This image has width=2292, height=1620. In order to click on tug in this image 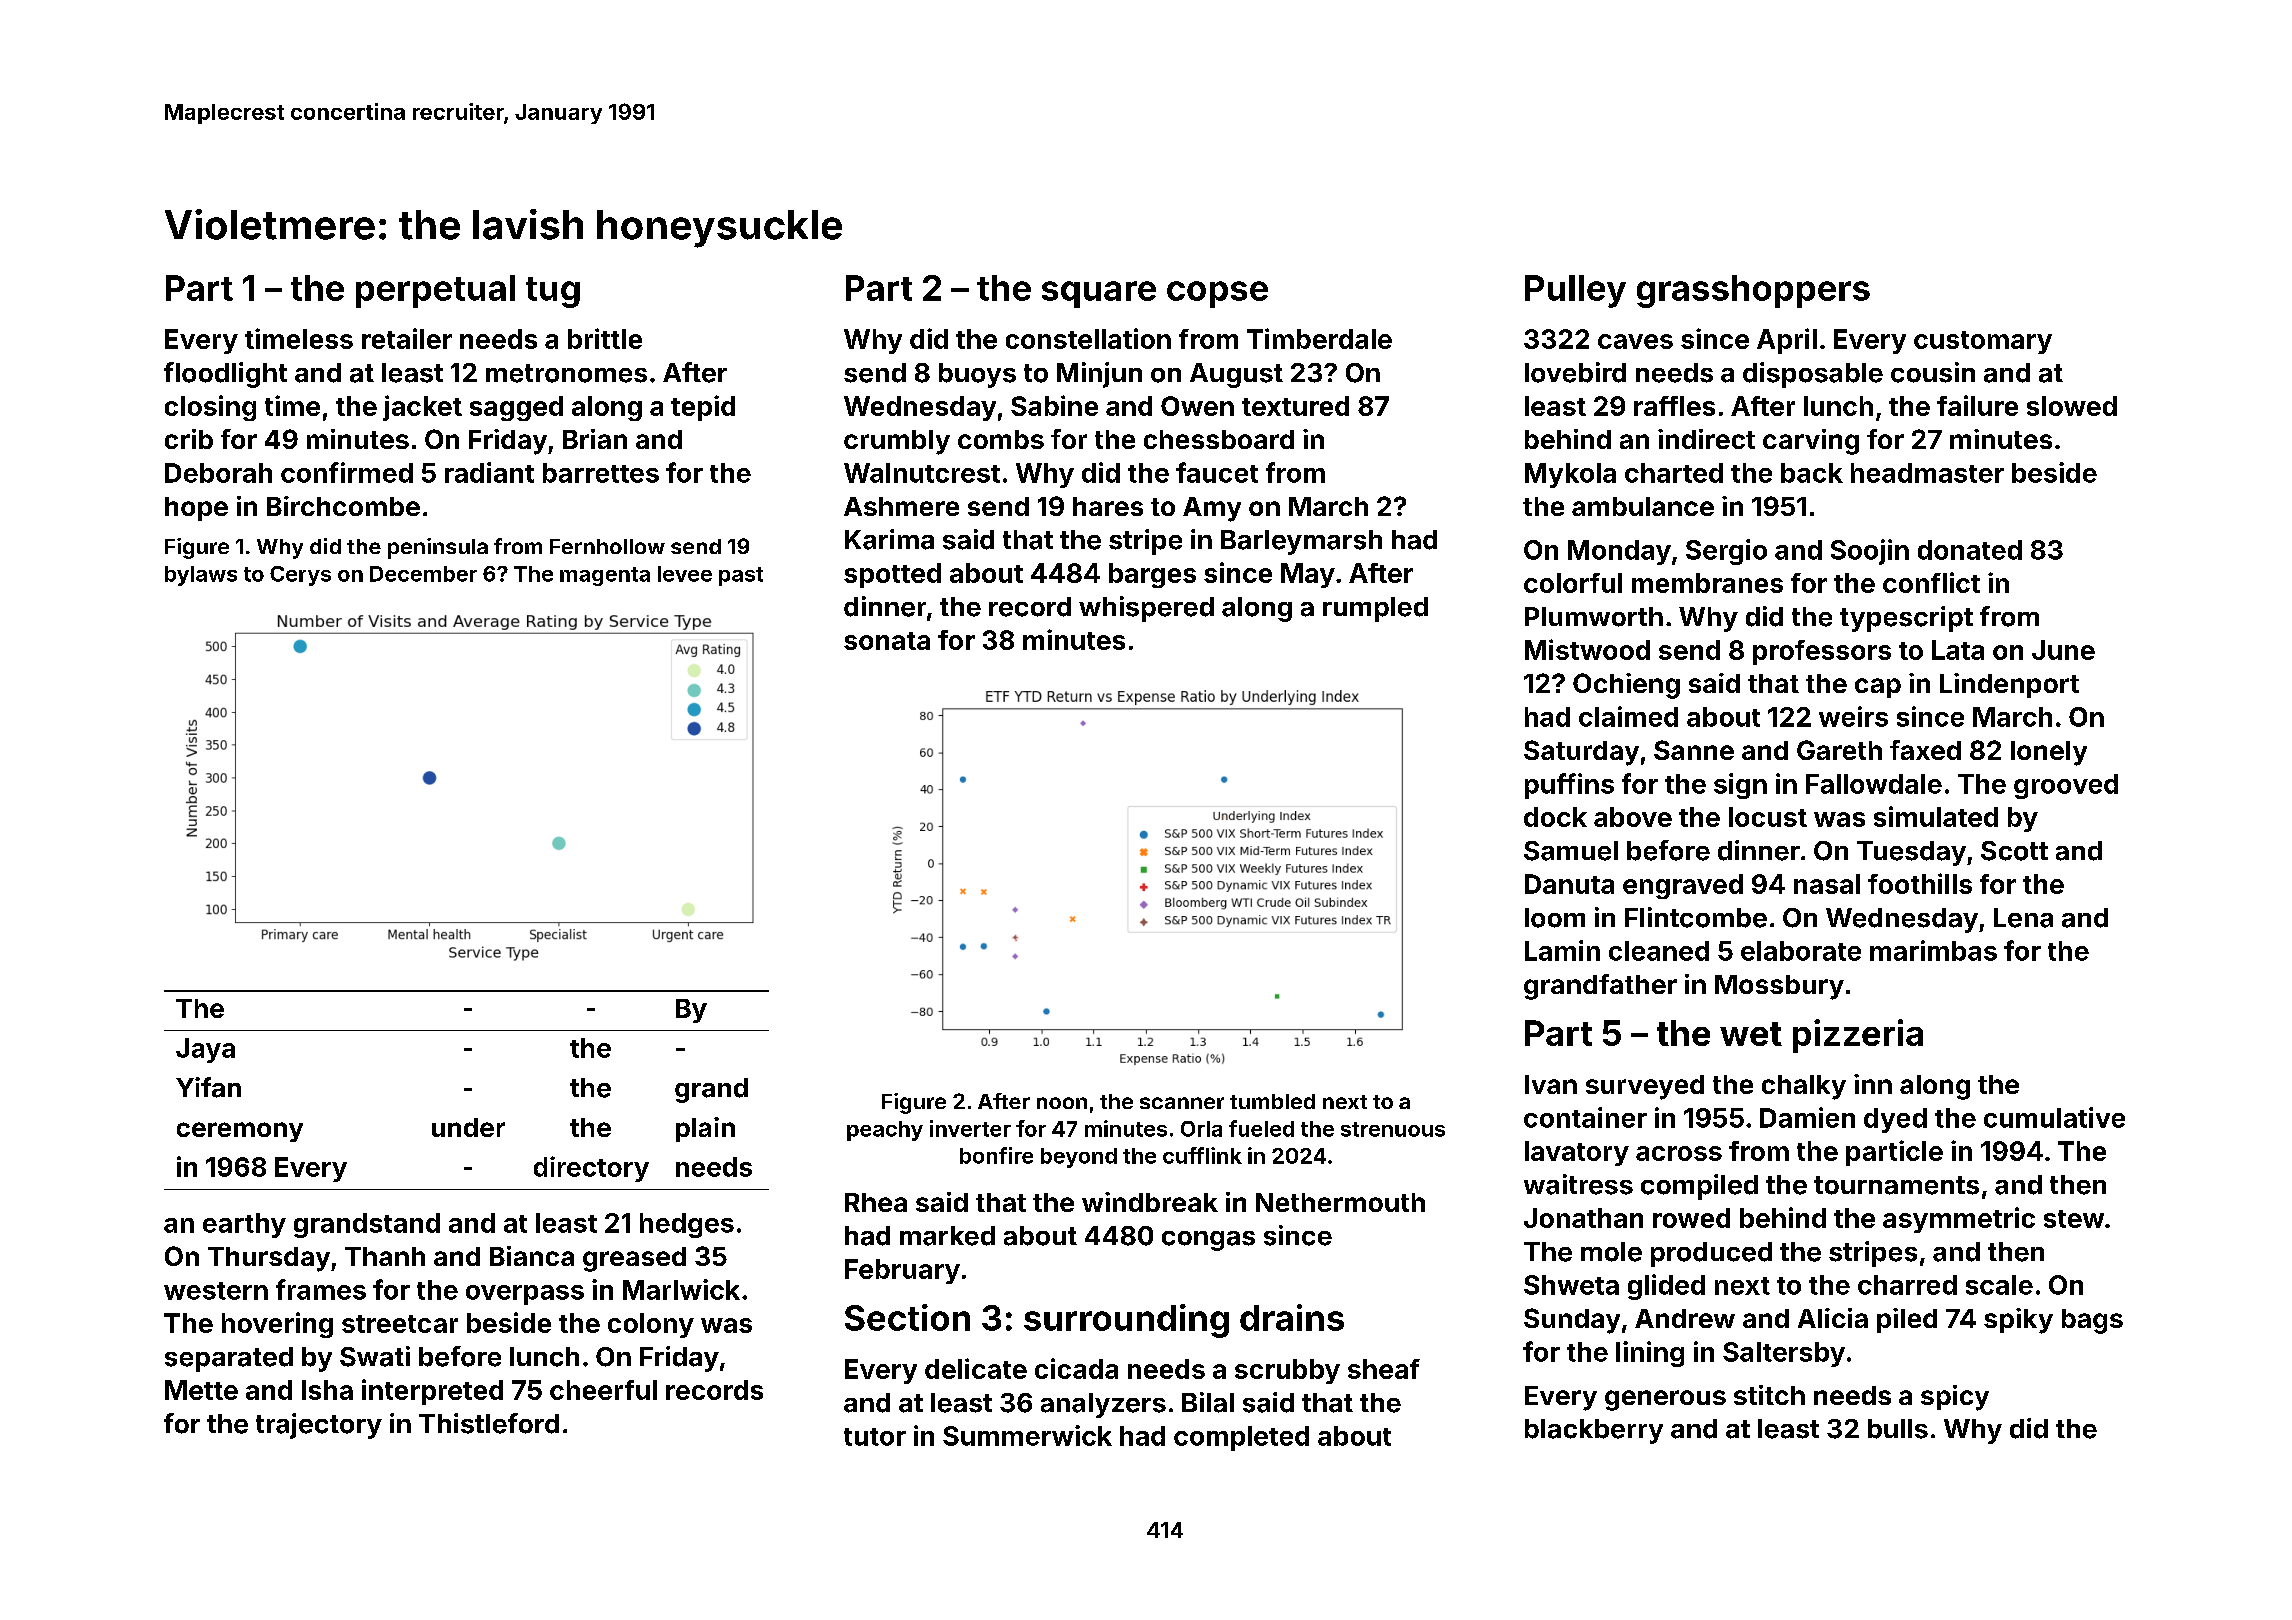, I will do `click(553, 292)`.
